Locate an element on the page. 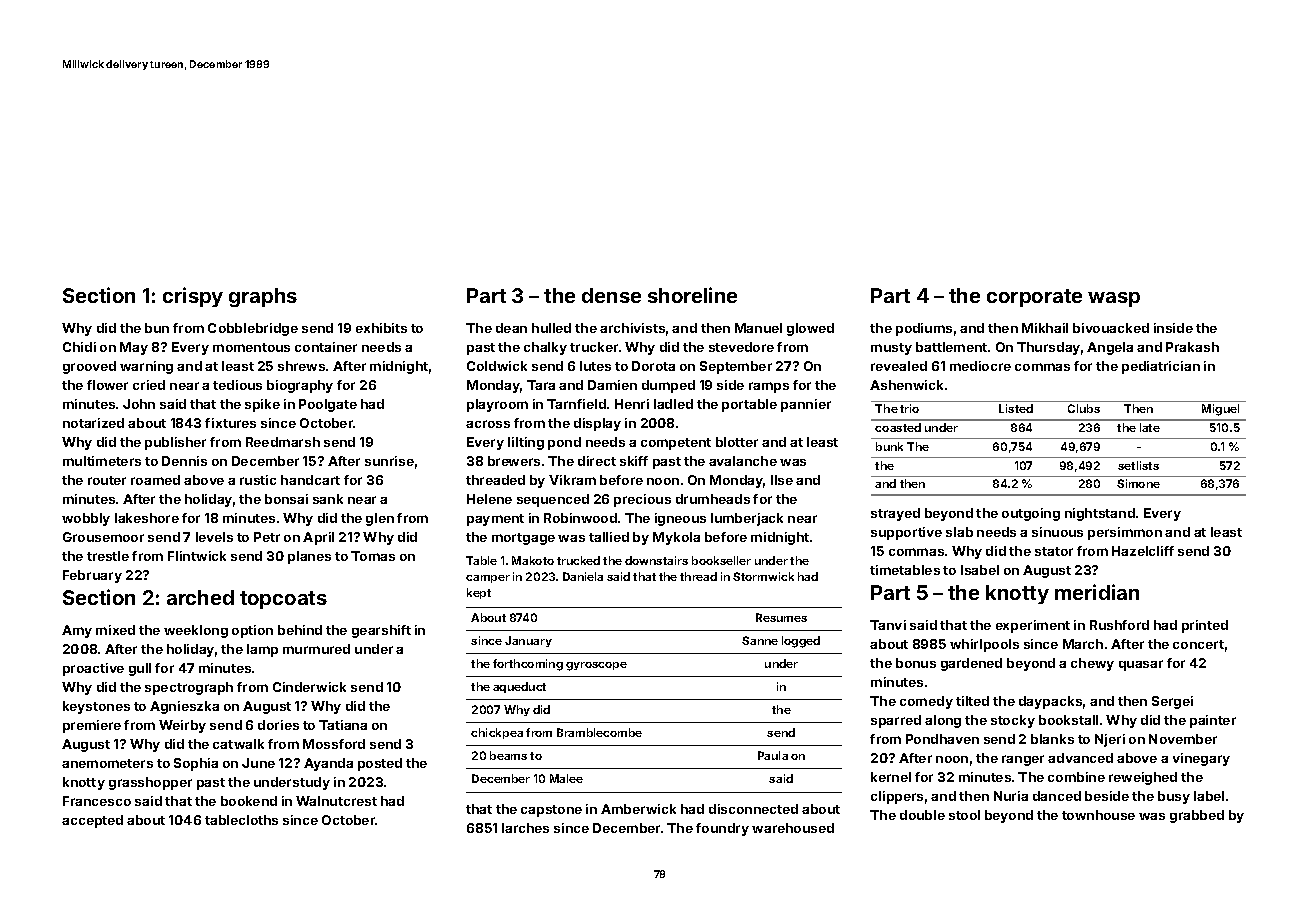 The height and width of the document is (924, 1308). kernel is located at coordinates (891, 777).
